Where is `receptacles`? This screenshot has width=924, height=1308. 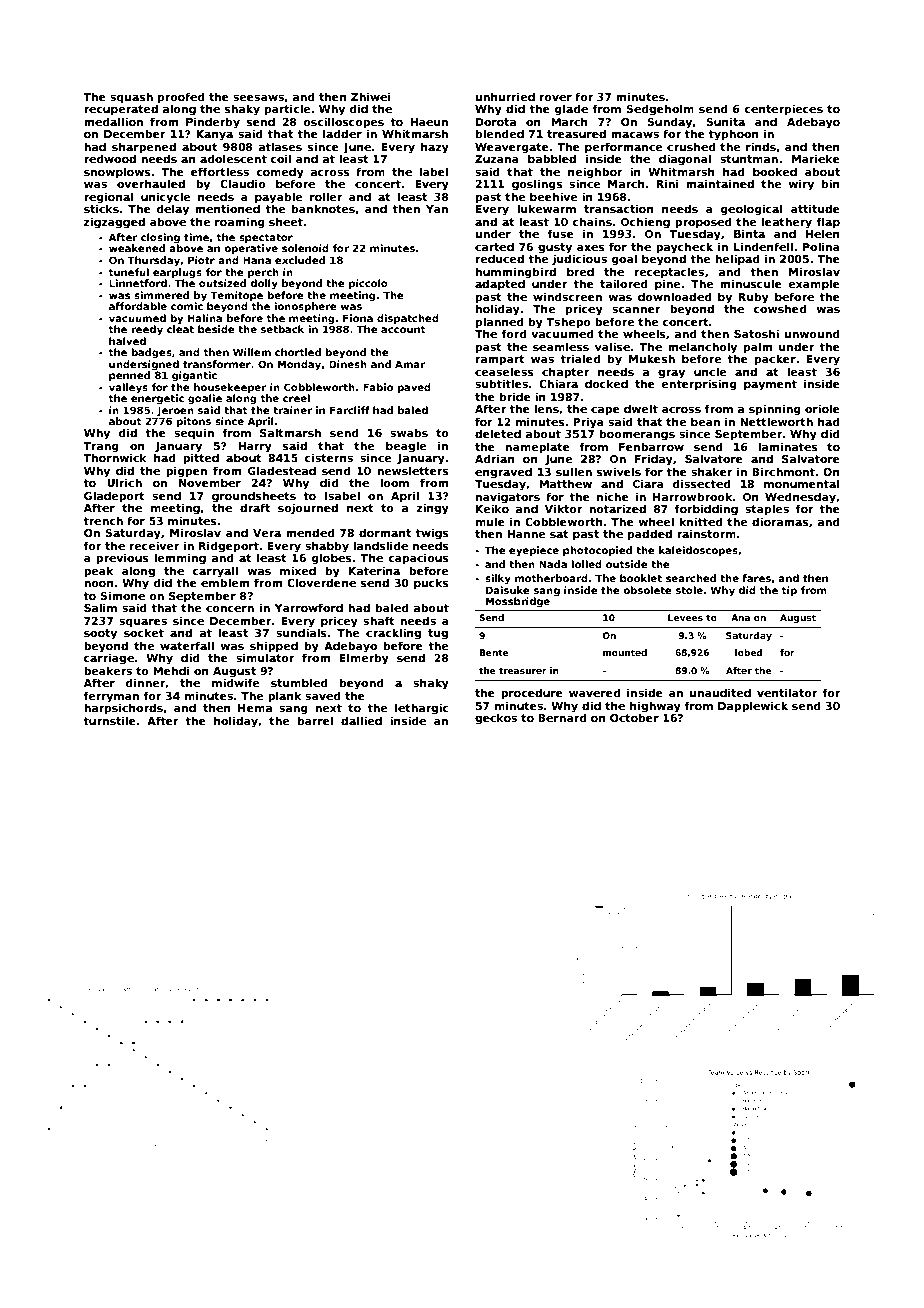
receptacles is located at coordinates (669, 272).
